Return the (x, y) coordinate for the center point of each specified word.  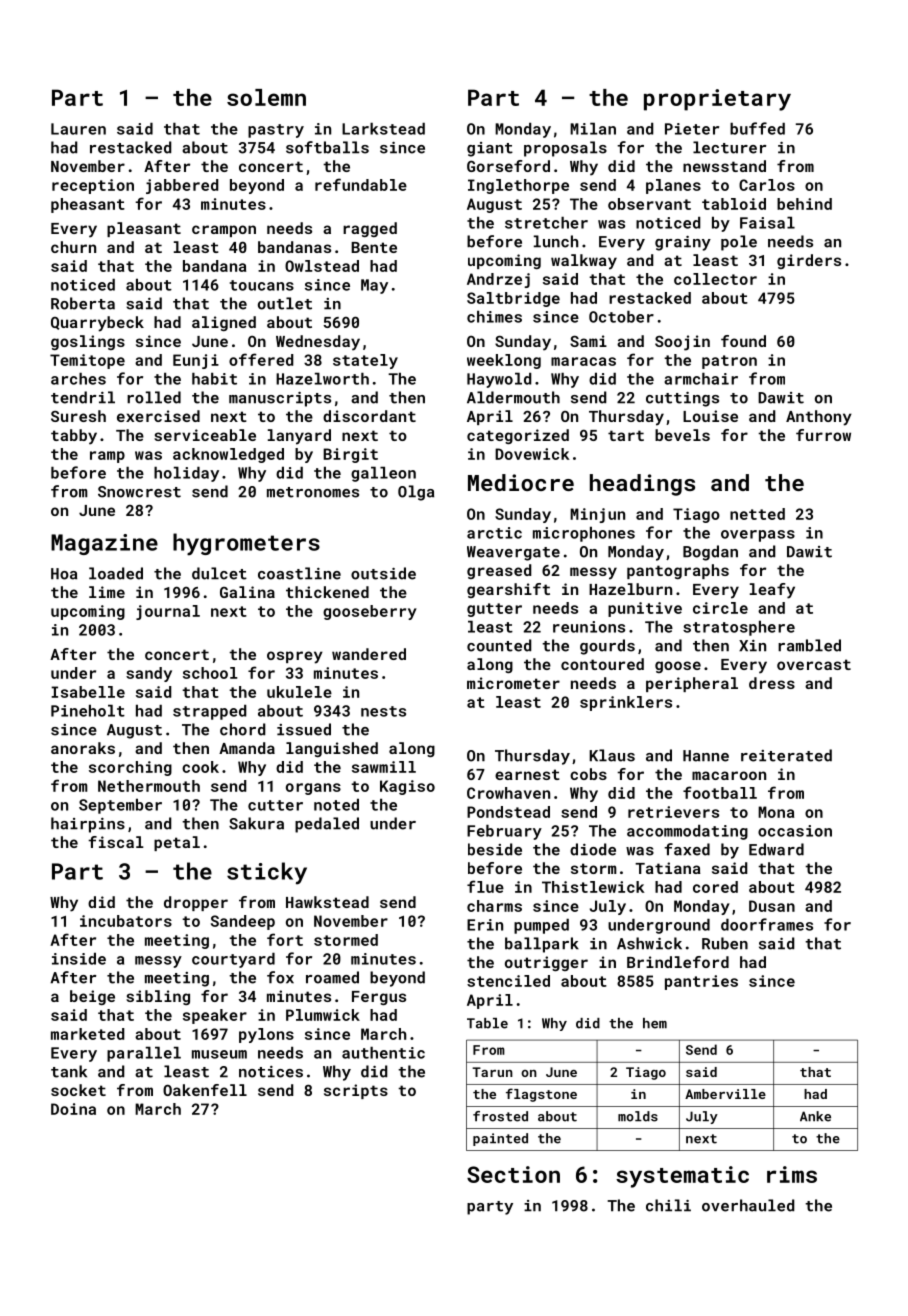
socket (78, 1090)
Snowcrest (139, 492)
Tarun (492, 1072)
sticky (267, 873)
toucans (262, 285)
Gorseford (508, 166)
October (621, 317)
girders (809, 261)
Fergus (379, 998)
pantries (701, 982)
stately (365, 361)
